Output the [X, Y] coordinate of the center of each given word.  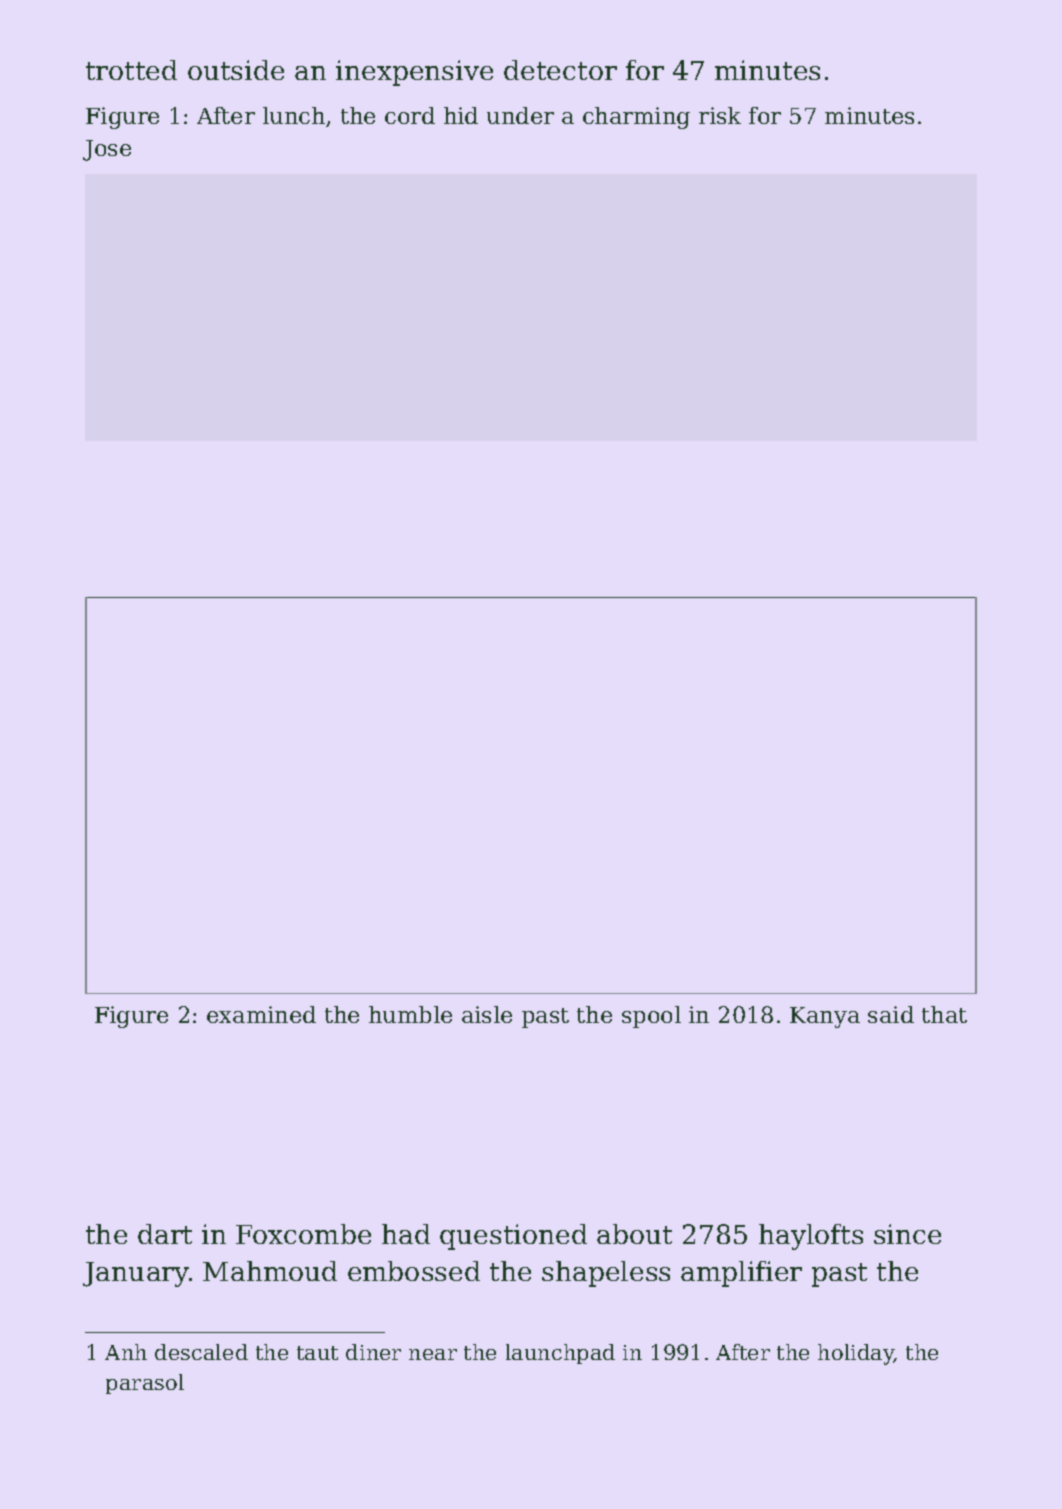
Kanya [825, 1017]
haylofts [811, 1237]
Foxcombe [303, 1234]
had [406, 1234]
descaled [201, 1352]
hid [461, 115]
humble [410, 1014]
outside [236, 70]
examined [261, 1014]
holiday [856, 1354]
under [520, 115]
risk [720, 115]
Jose [107, 150]
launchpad [560, 1354]
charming [636, 118]
